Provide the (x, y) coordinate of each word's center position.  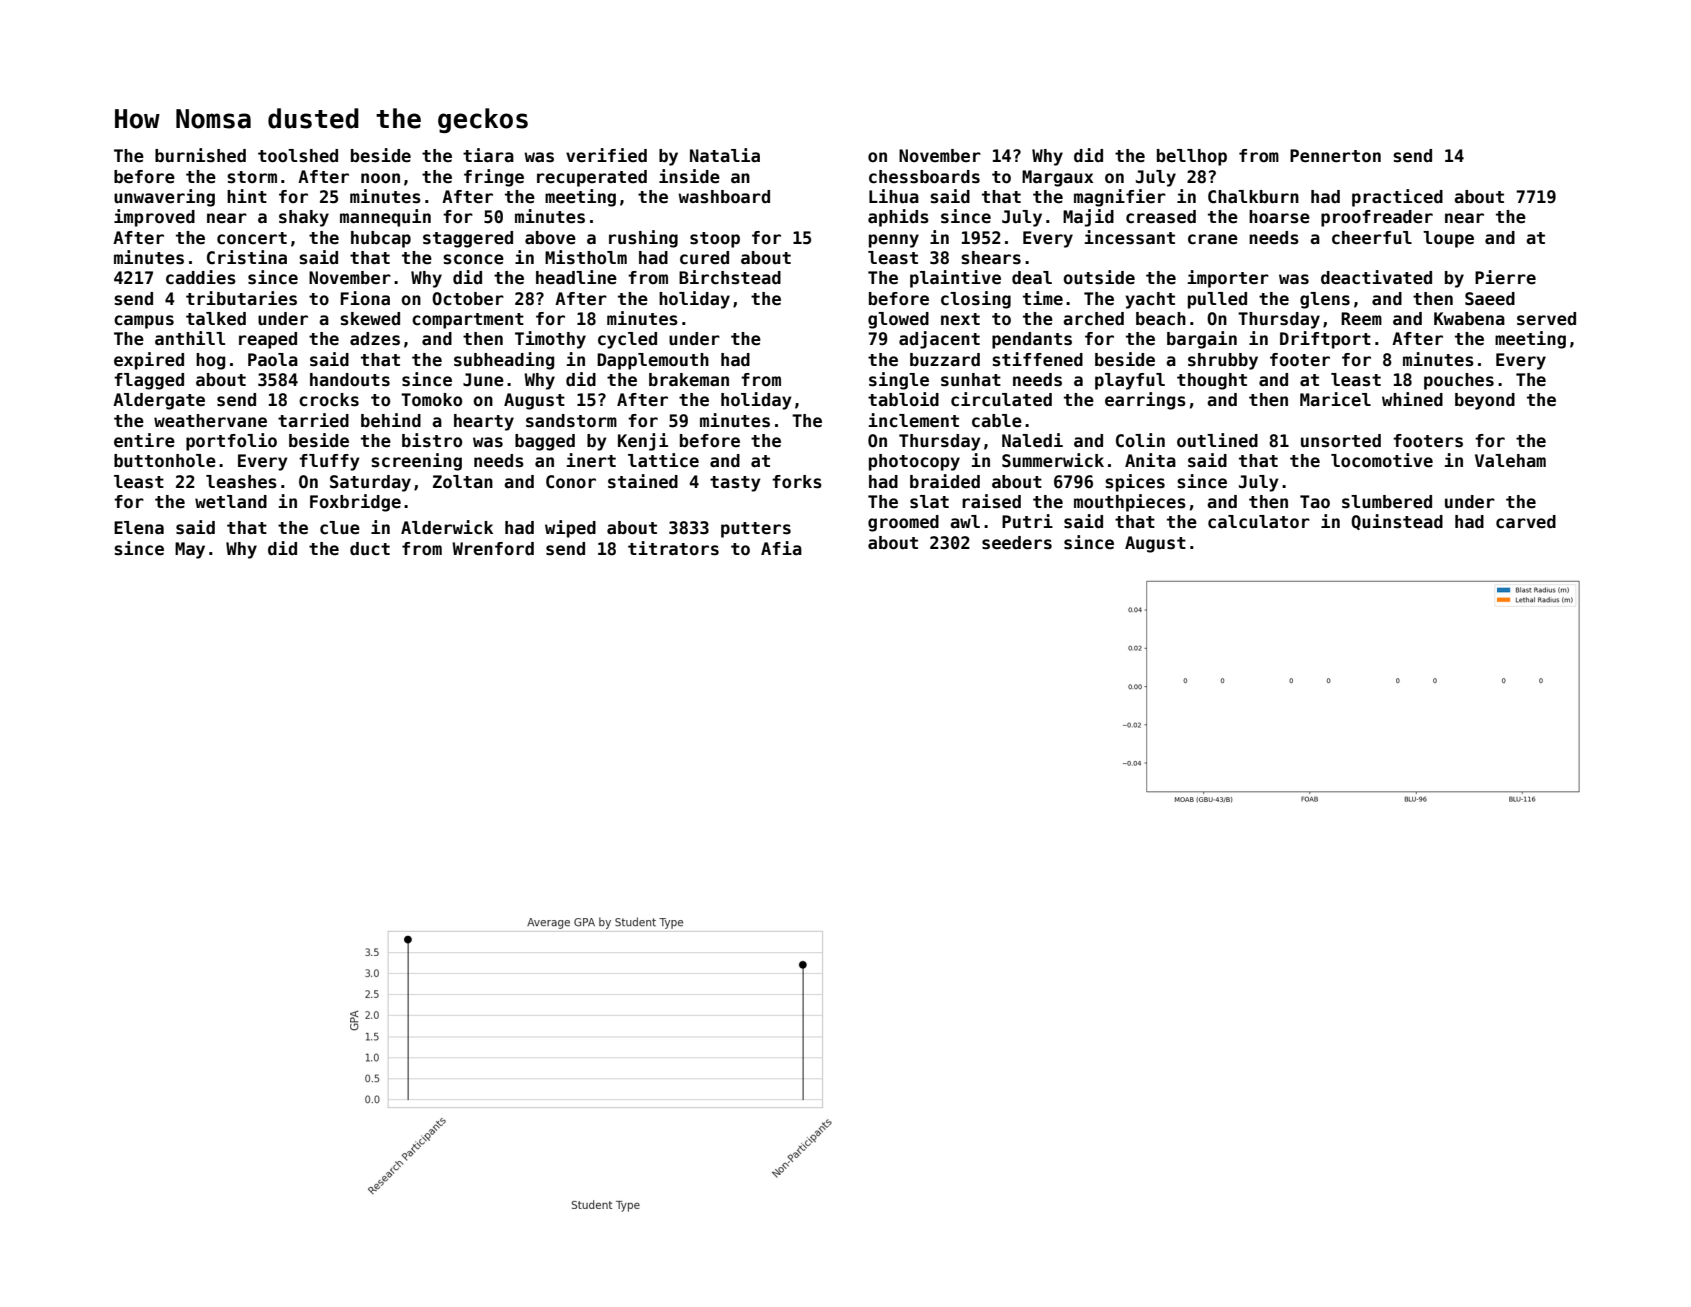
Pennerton (1335, 156)
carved (1526, 522)
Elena (139, 528)
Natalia (725, 155)
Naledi (1032, 440)
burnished (200, 155)
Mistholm (586, 257)
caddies (201, 277)
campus (144, 322)
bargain (1202, 340)
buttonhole (165, 461)
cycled (627, 340)
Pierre (1505, 277)
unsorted (1341, 441)
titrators (673, 548)
